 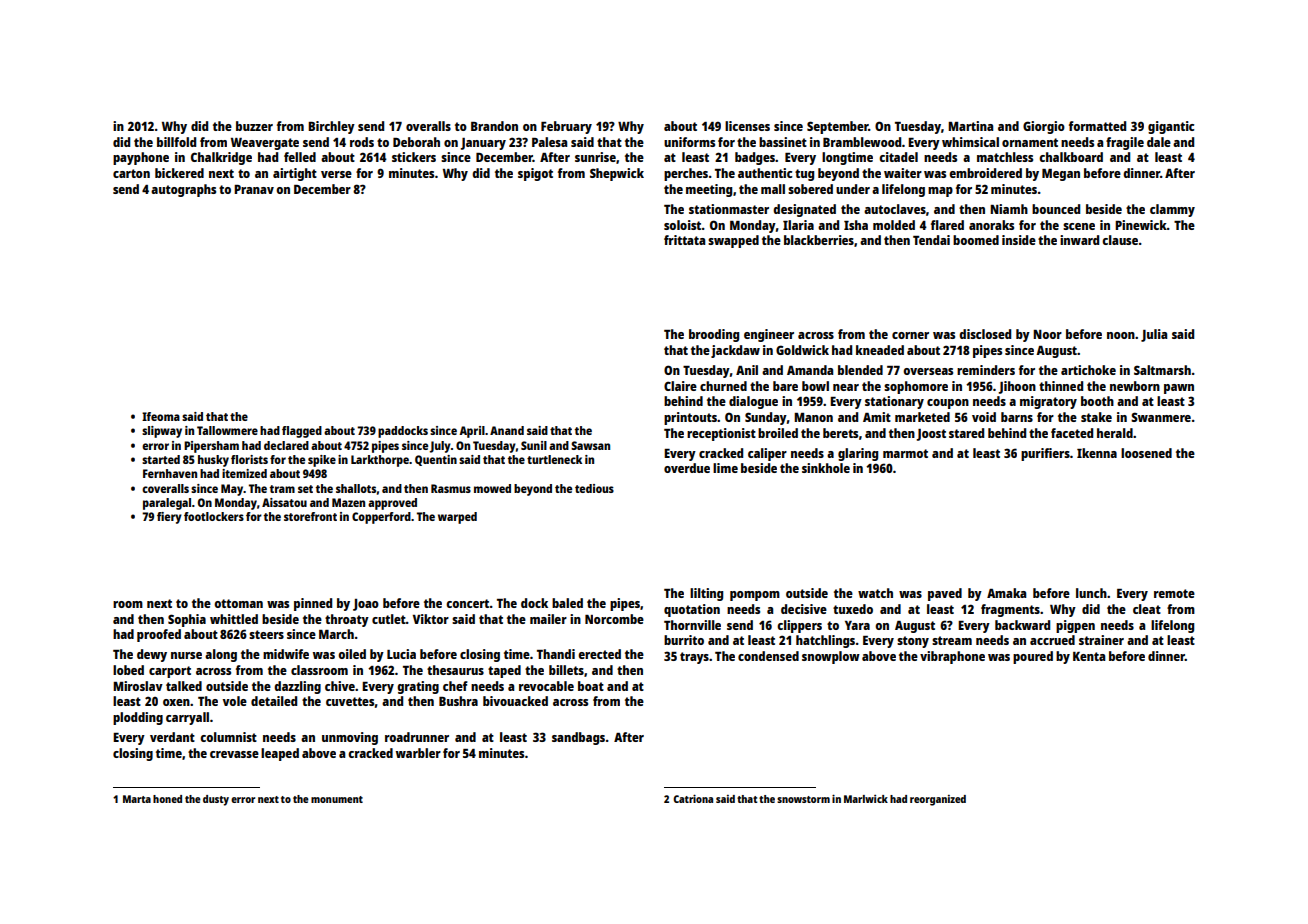 I want to click on coupon, so click(x=948, y=404).
